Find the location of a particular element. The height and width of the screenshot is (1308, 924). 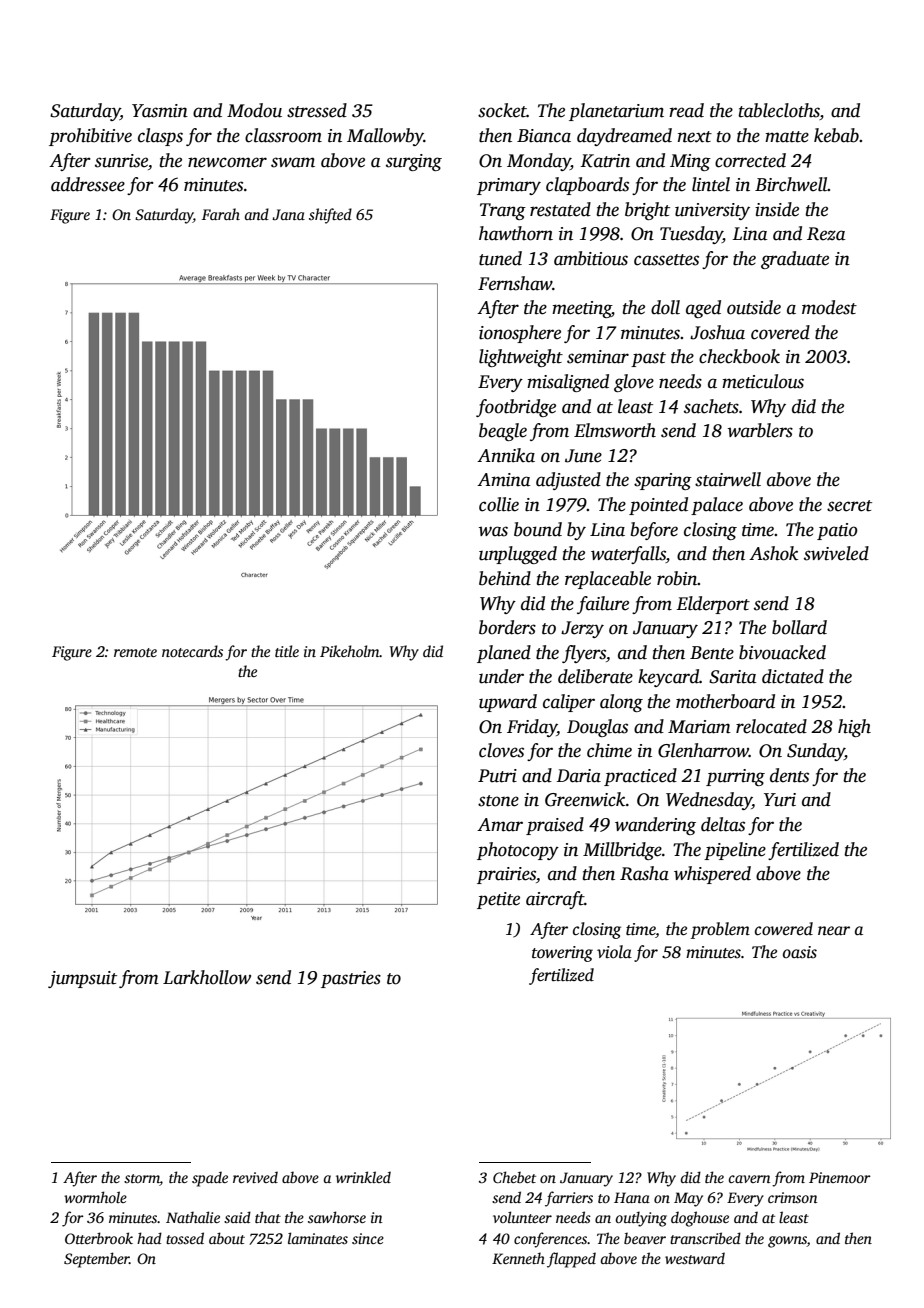

doll is located at coordinates (665, 307).
